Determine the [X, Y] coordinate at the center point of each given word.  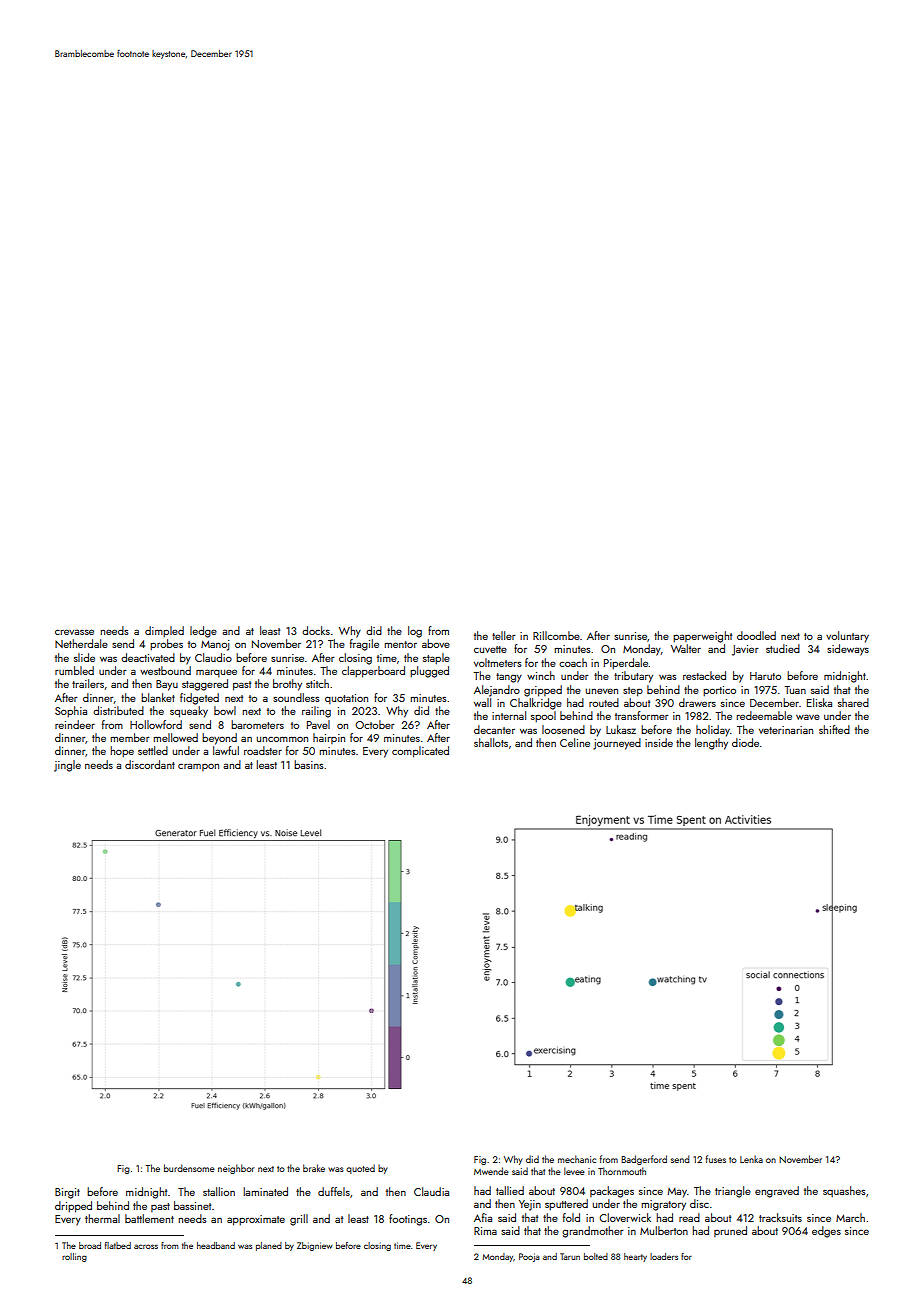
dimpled [164, 632]
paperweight [702, 637]
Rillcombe [556, 635]
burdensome [189, 1168]
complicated [420, 752]
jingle [67, 766]
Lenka [751, 1159]
